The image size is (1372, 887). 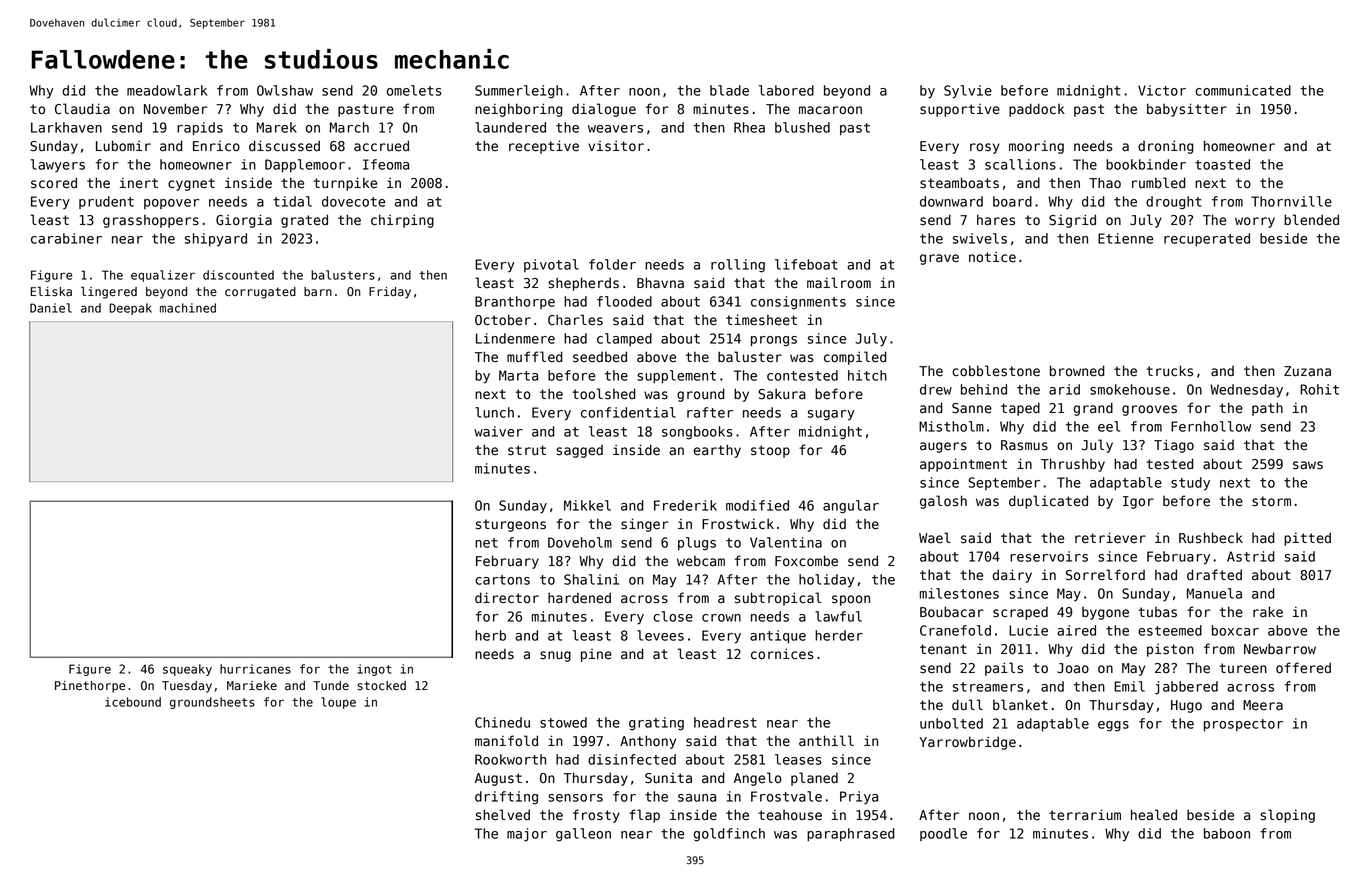 I want to click on waiver, so click(x=498, y=431).
